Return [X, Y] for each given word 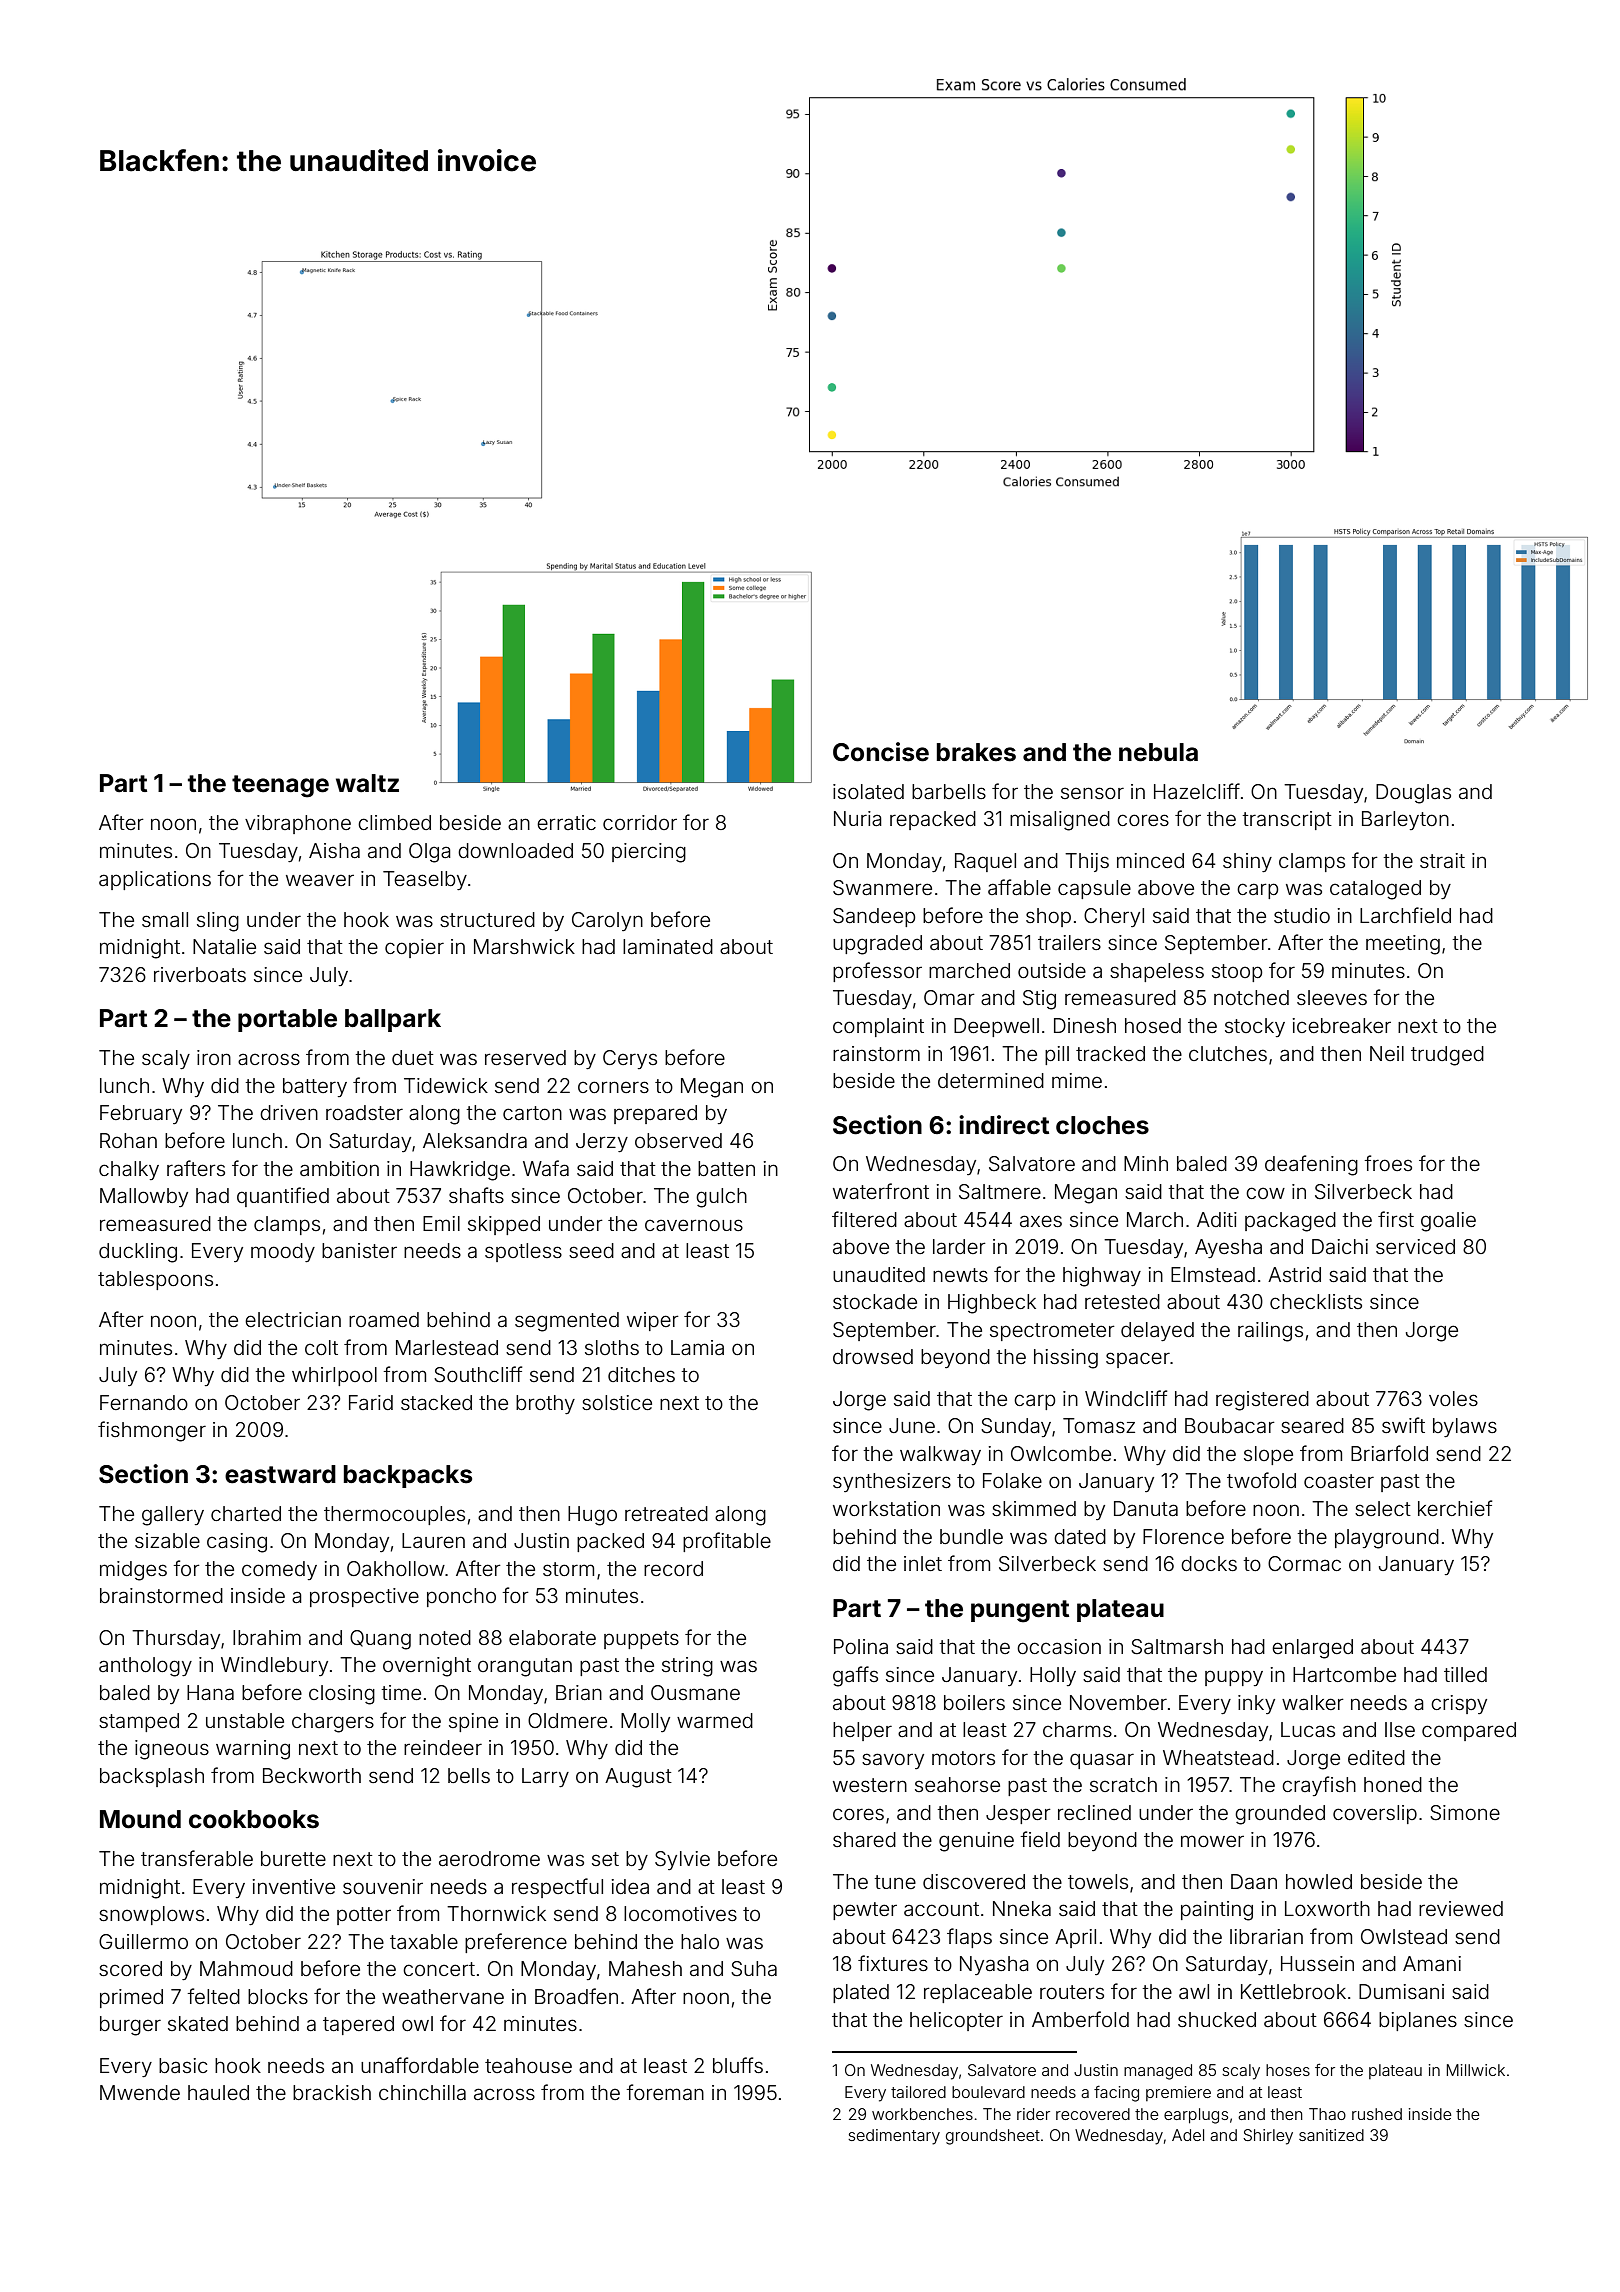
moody [283, 1252]
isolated [868, 791]
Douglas [1413, 794]
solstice [617, 1402]
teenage [280, 786]
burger [130, 2026]
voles [1453, 1398]
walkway [940, 1455]
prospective [364, 1597]
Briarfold [1389, 1453]
